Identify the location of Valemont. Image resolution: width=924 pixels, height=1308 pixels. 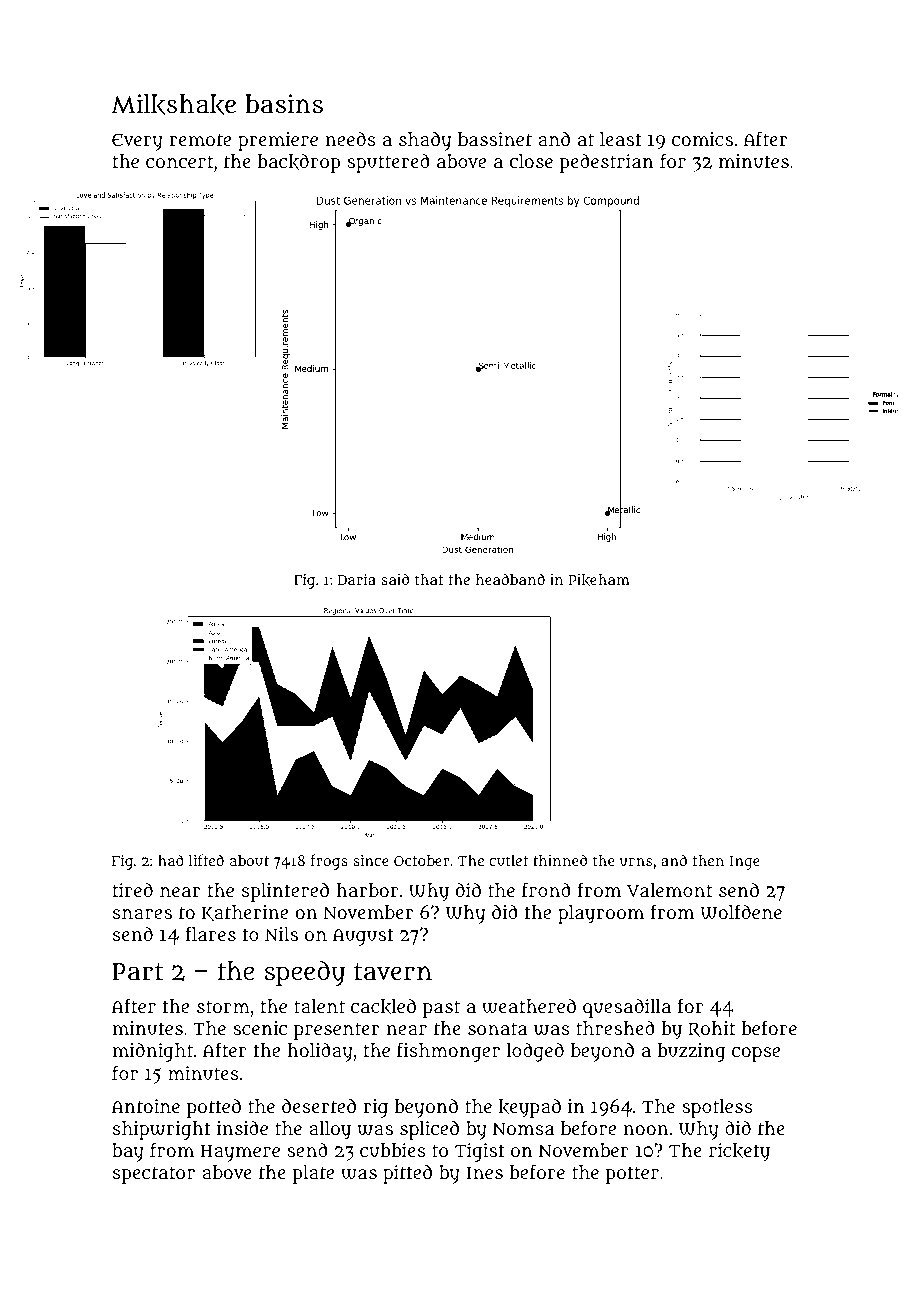
(669, 890).
